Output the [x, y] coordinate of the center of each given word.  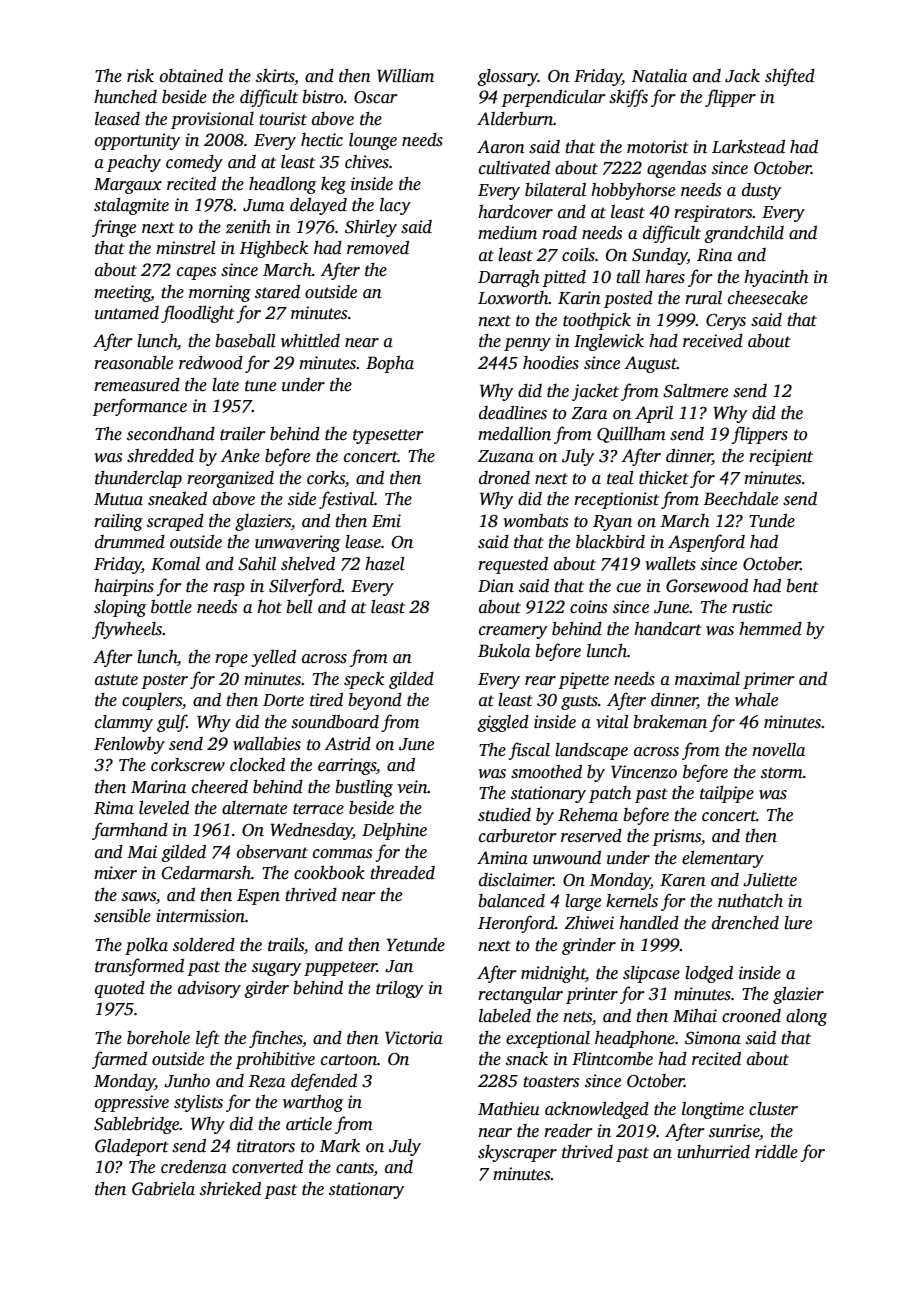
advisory [209, 989]
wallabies [267, 744]
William [405, 76]
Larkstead [748, 147]
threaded [402, 873]
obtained [191, 76]
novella [778, 750]
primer [769, 680]
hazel [385, 564]
